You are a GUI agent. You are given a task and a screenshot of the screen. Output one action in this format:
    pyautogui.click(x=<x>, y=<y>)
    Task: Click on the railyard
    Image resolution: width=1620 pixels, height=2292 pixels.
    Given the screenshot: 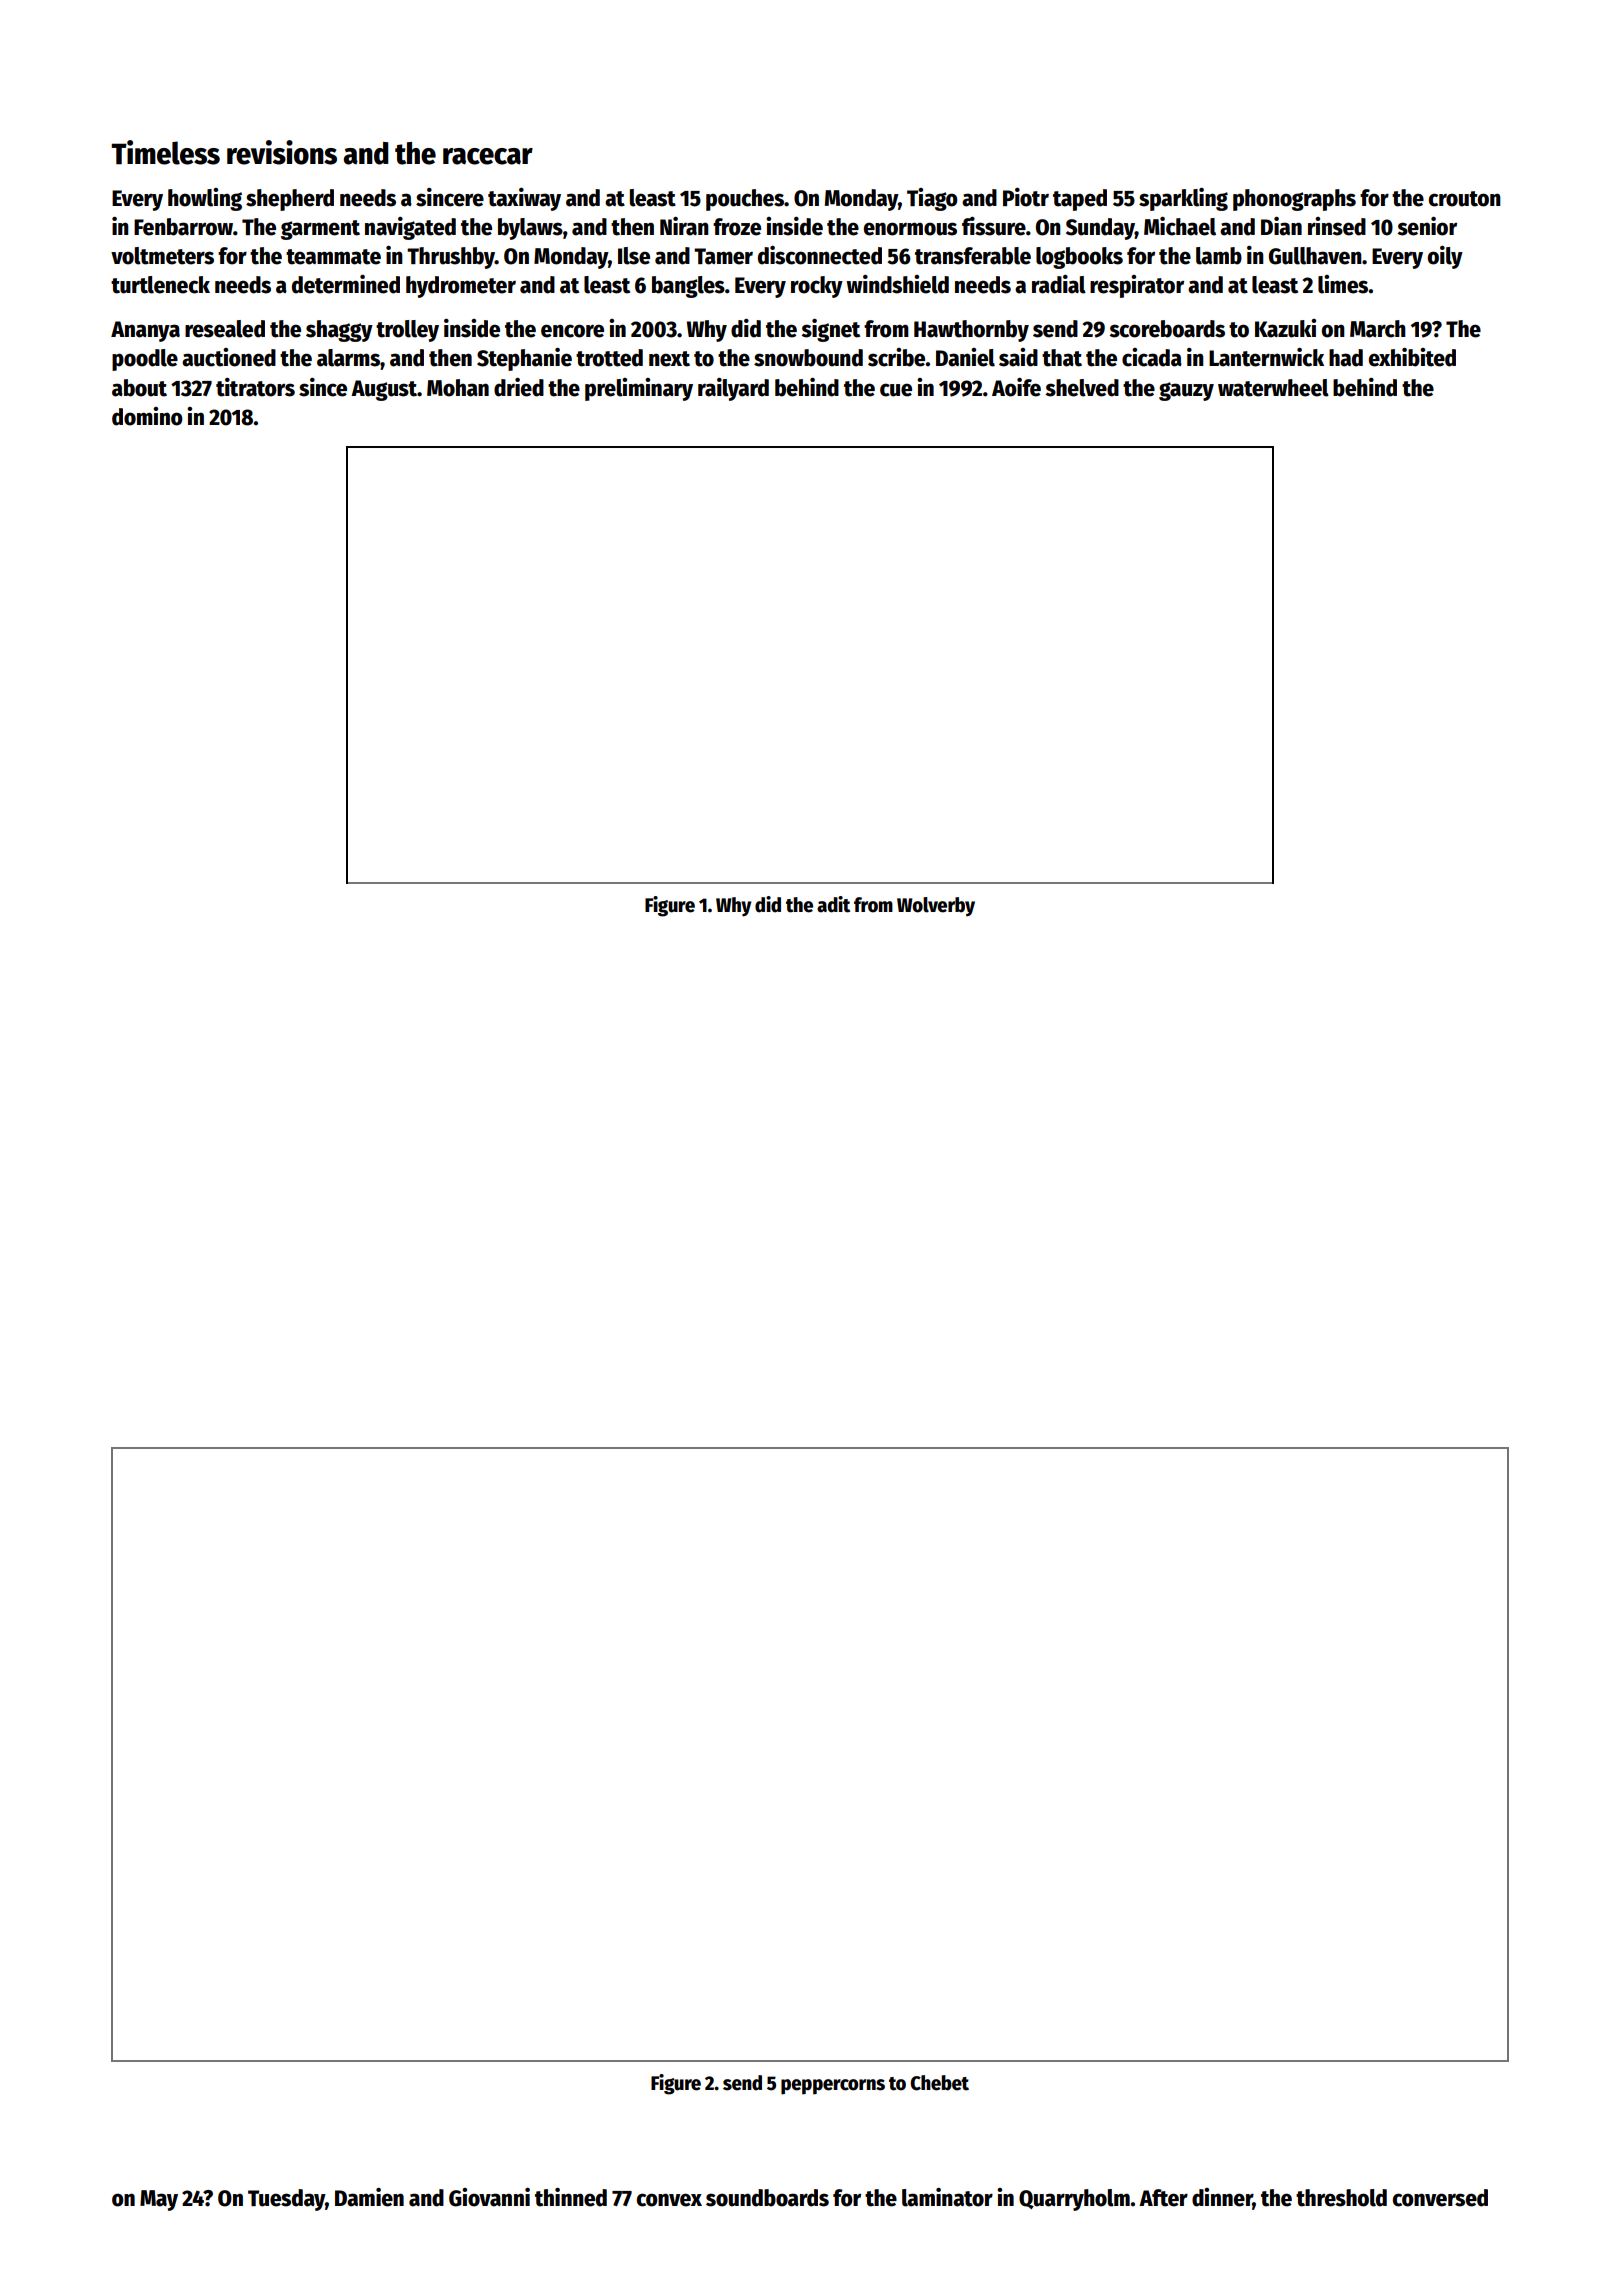 What is the action you would take?
    pyautogui.click(x=733, y=389)
